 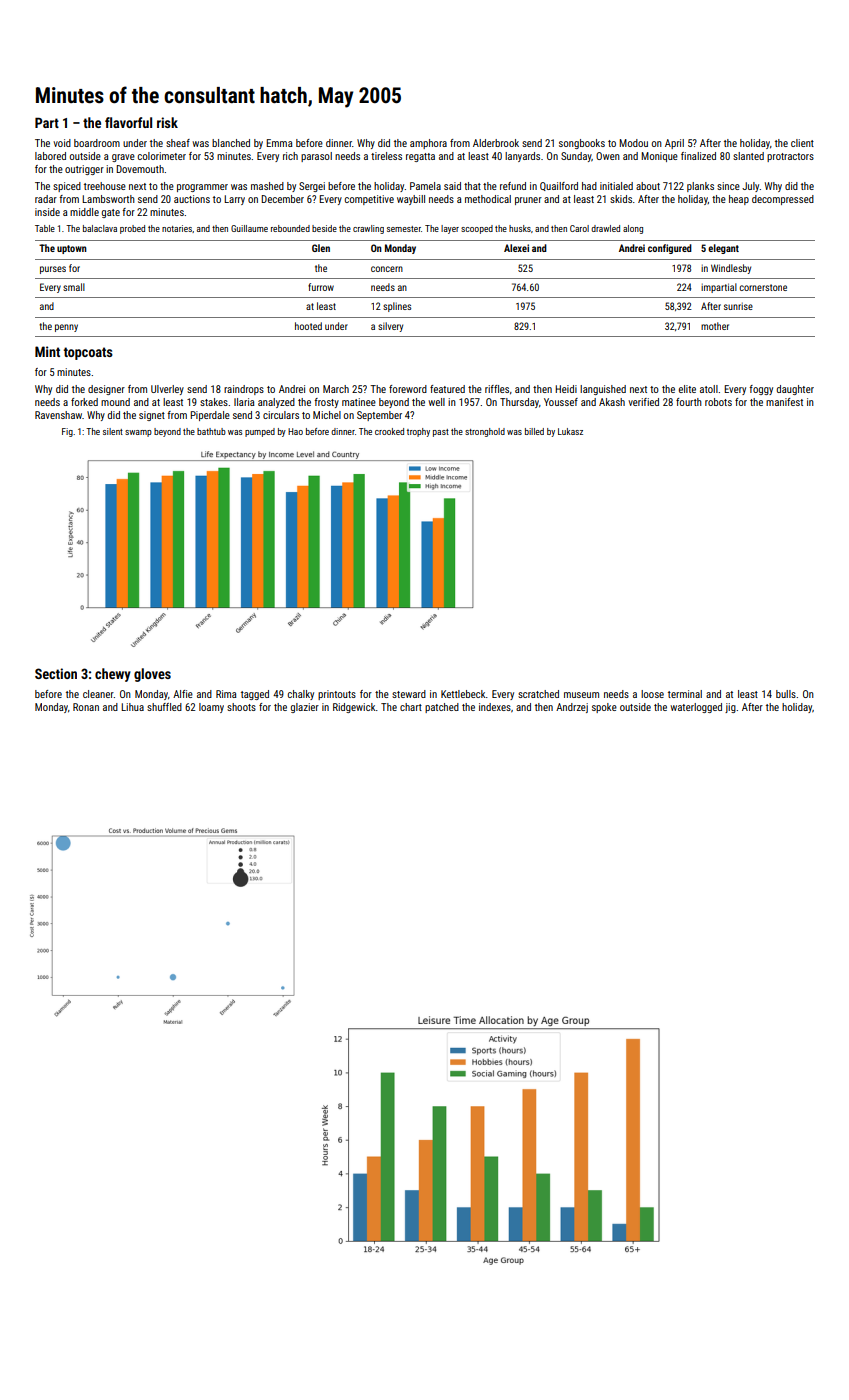 I want to click on client, so click(x=802, y=143).
